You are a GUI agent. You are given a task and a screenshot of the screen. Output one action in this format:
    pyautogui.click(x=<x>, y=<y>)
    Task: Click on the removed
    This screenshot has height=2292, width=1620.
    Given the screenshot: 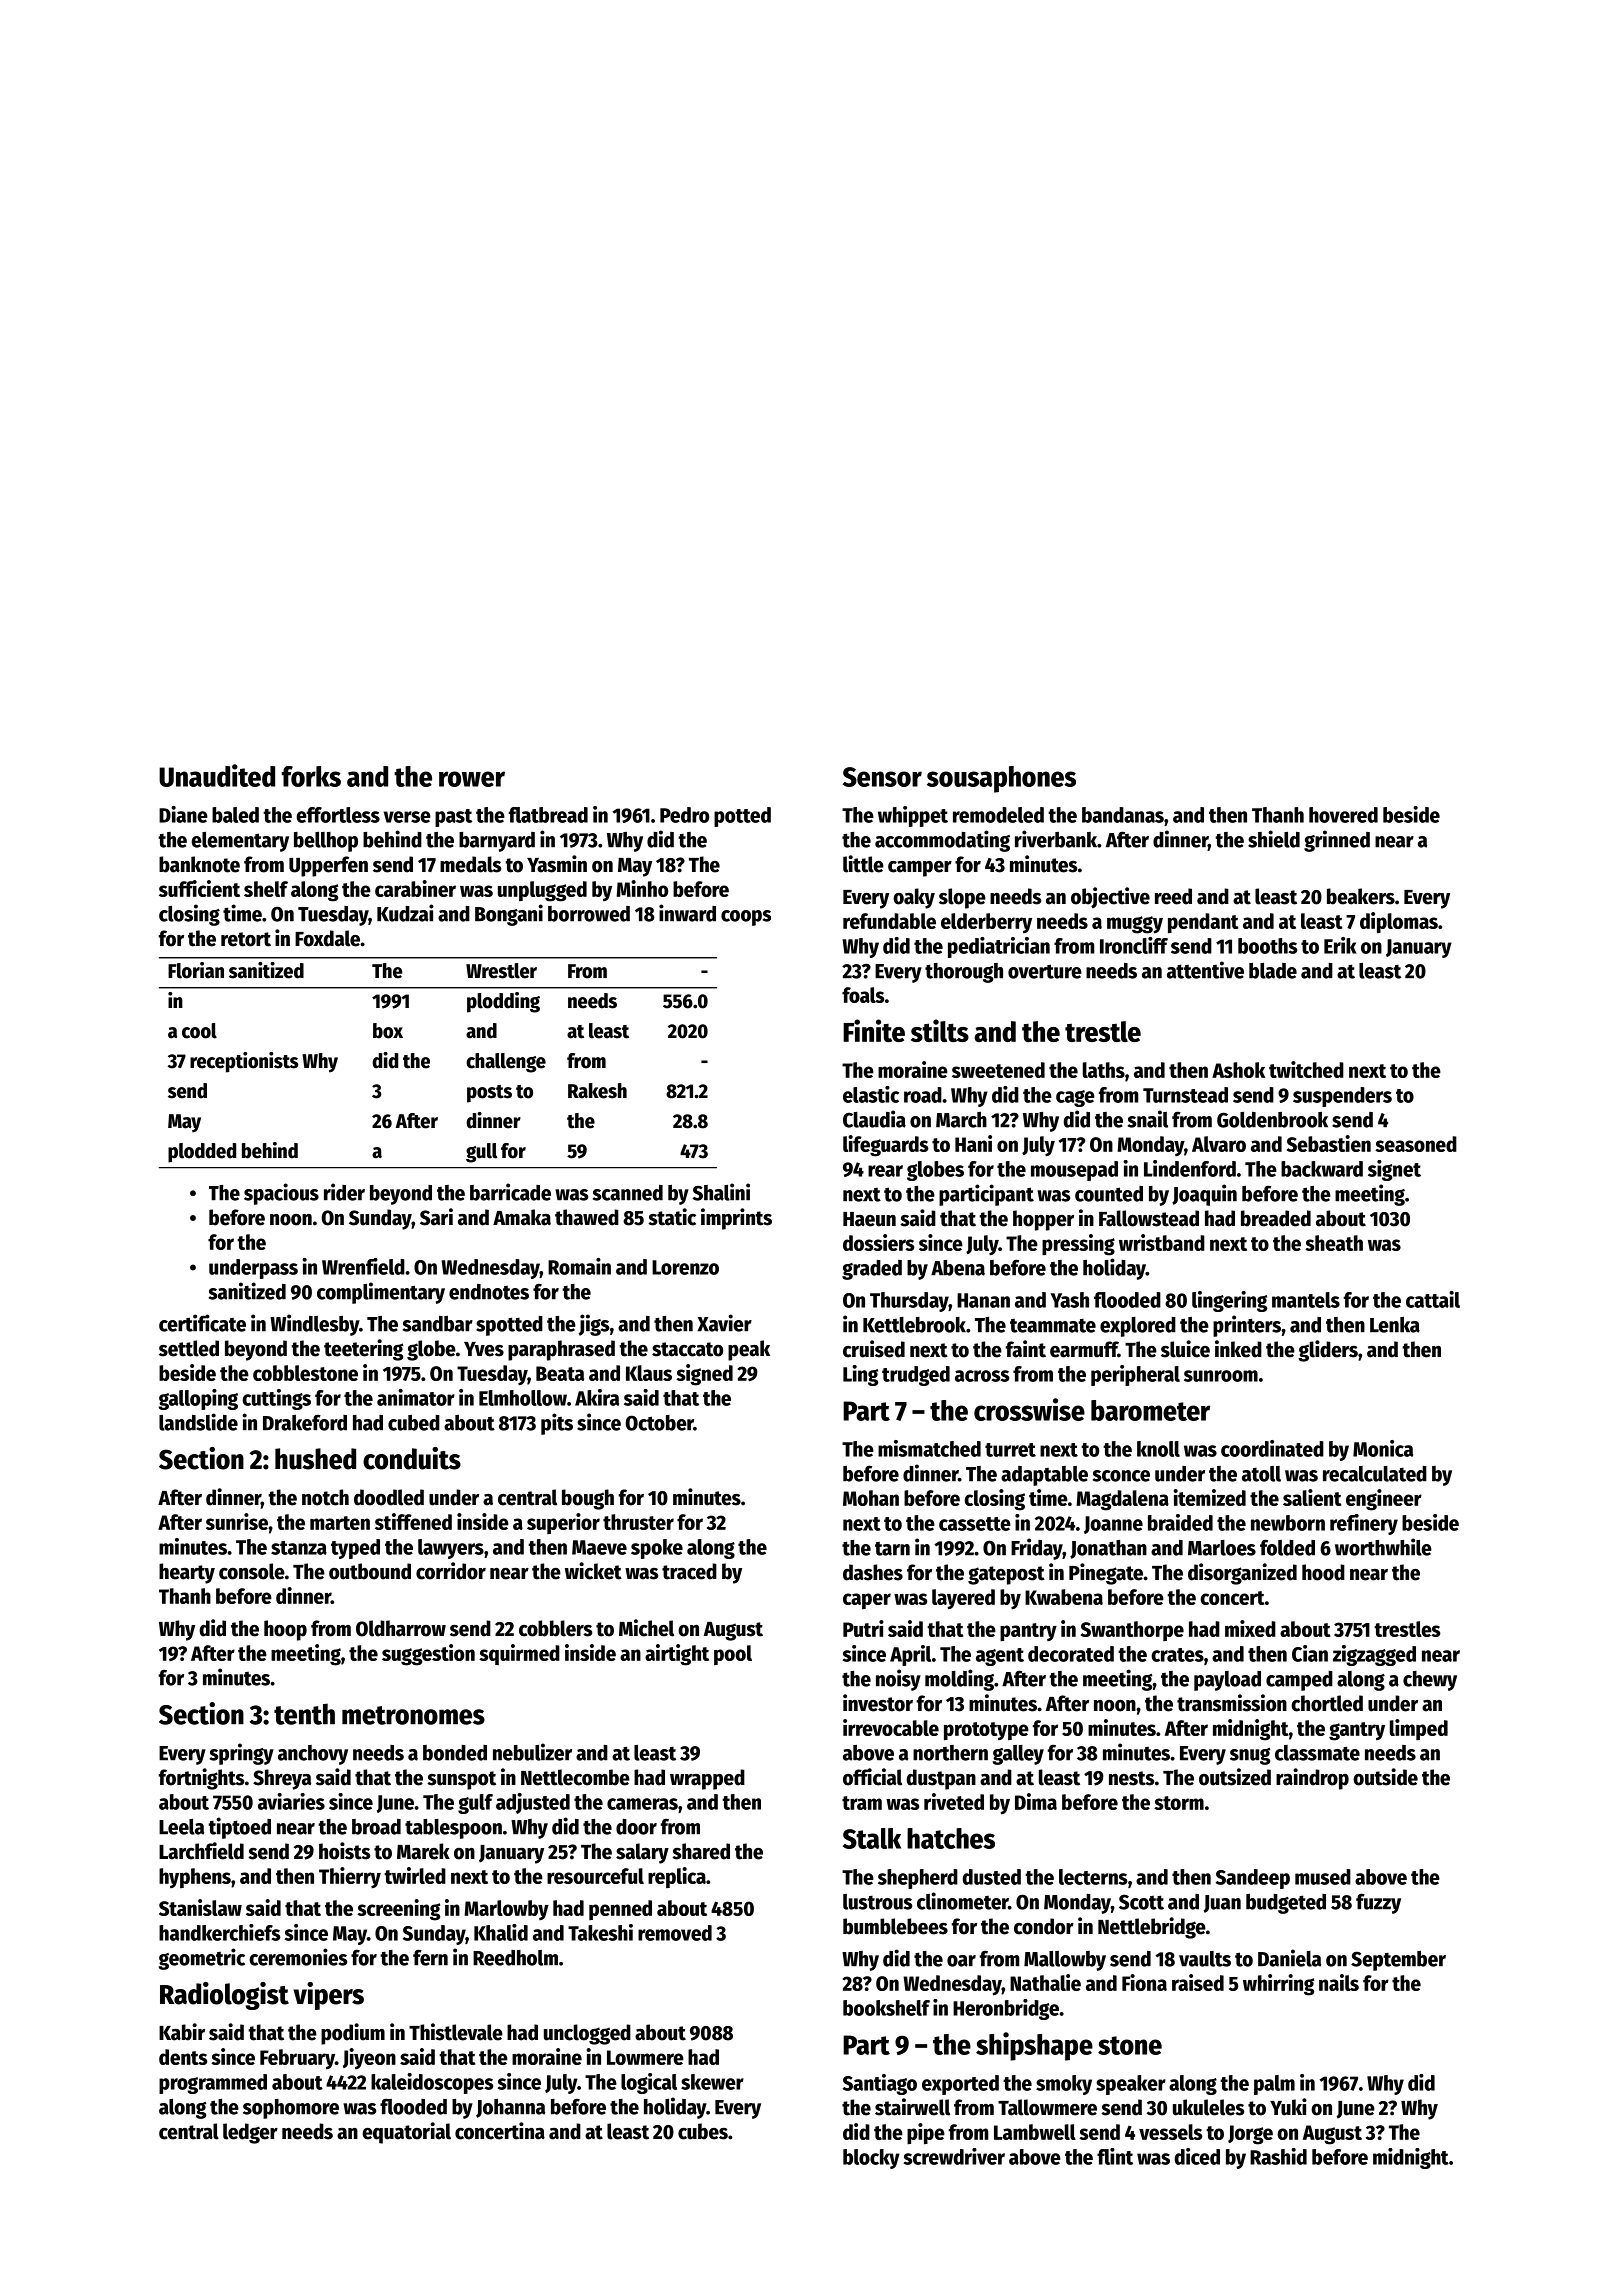 What is the action you would take?
    pyautogui.click(x=675, y=1933)
